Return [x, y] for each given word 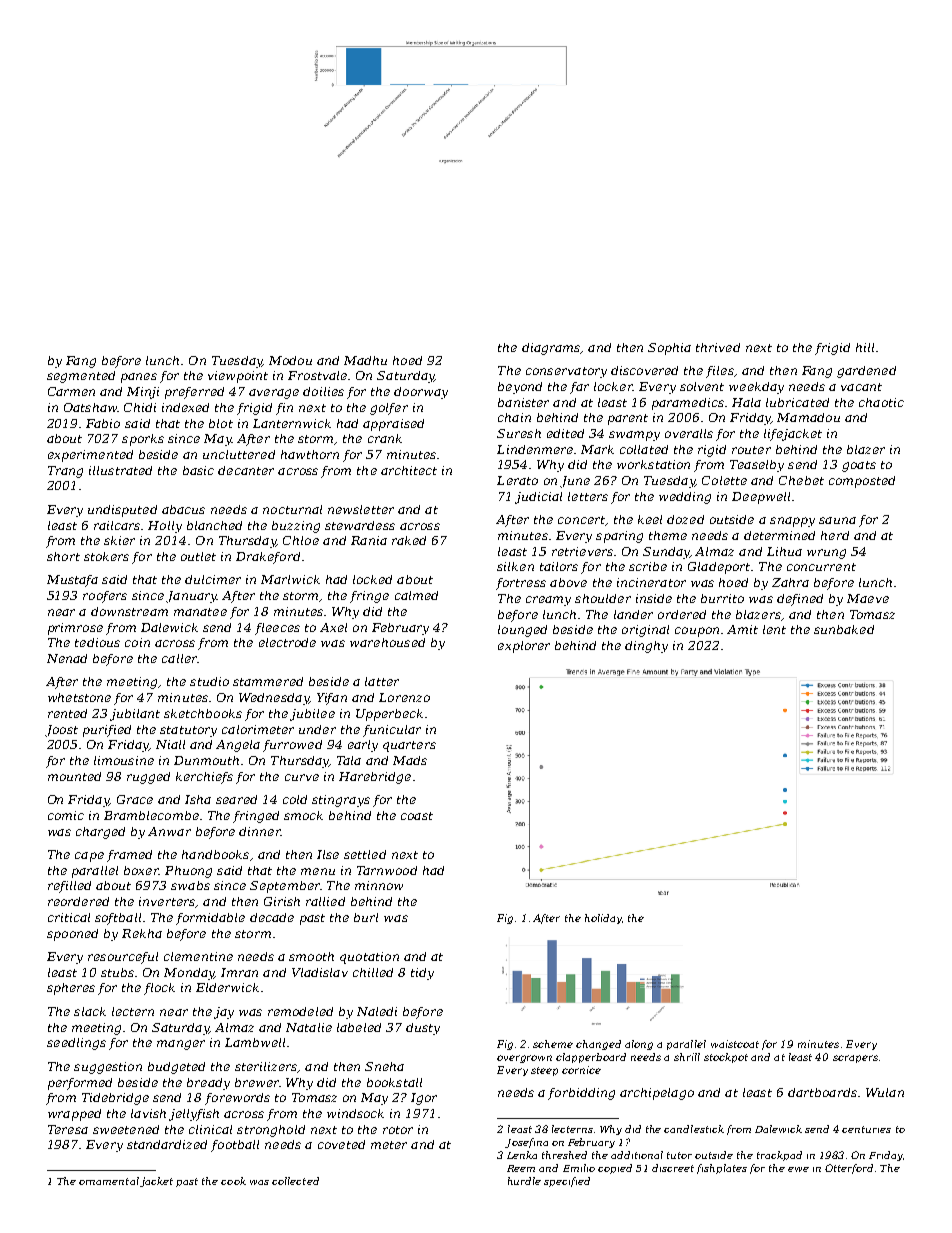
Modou [290, 360]
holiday [603, 919]
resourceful [123, 958]
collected [295, 1181]
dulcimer [213, 579]
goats [859, 466]
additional [637, 1155]
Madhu [365, 360]
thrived [718, 347]
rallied [325, 901]
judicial [538, 498]
